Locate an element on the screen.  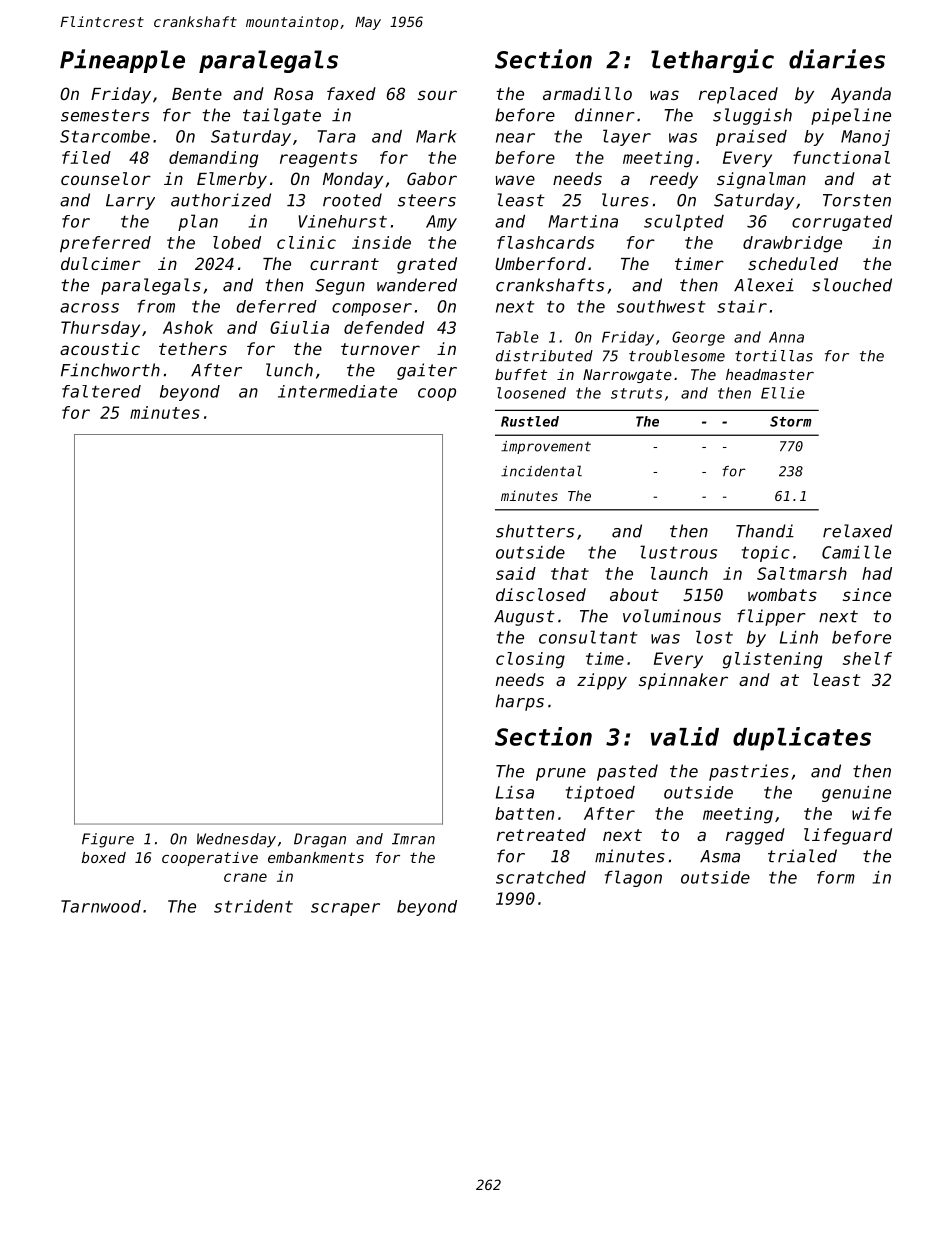
lethargic is located at coordinates (712, 61).
